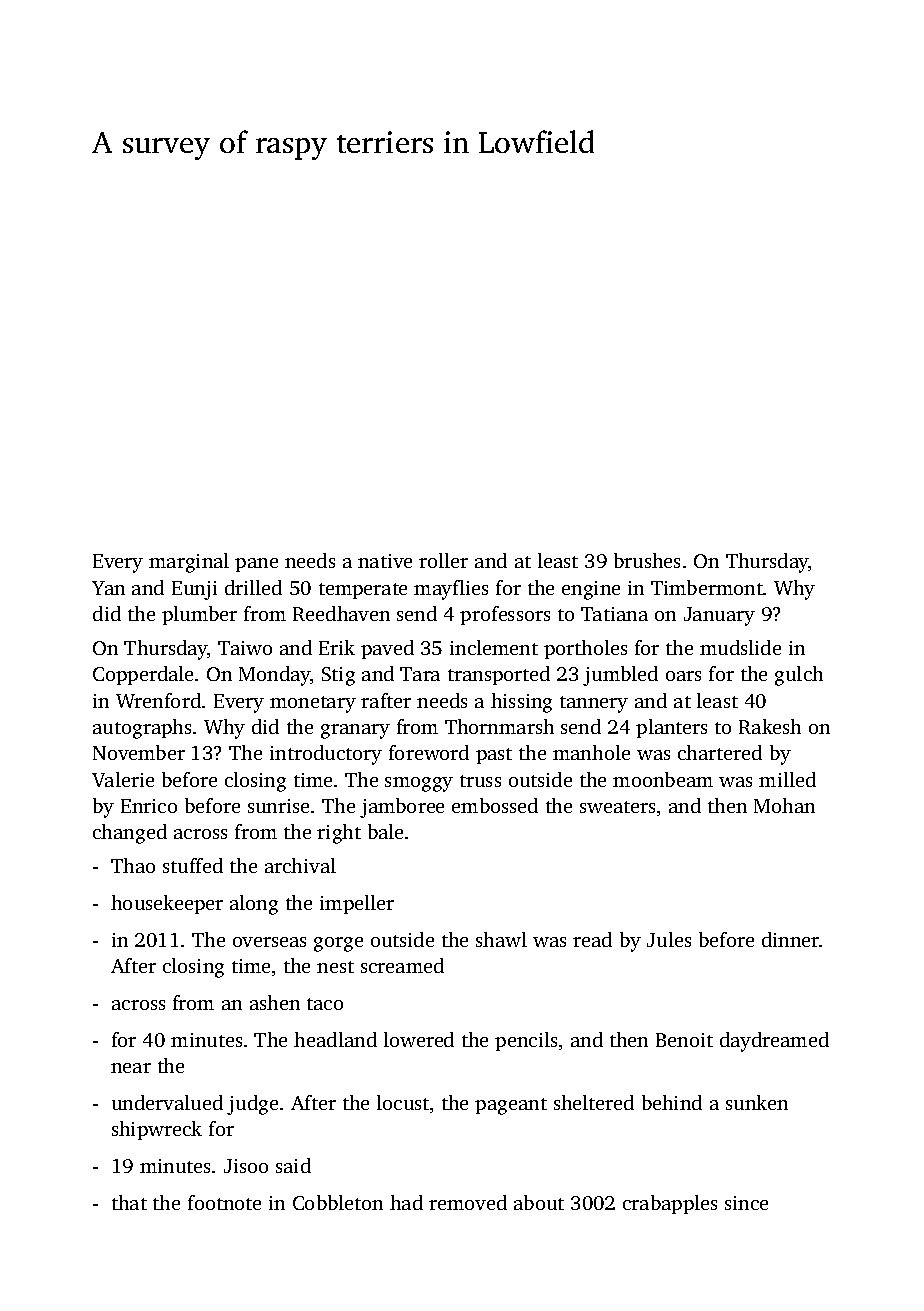  What do you see at coordinates (326, 755) in the screenshot?
I see `introductory` at bounding box center [326, 755].
